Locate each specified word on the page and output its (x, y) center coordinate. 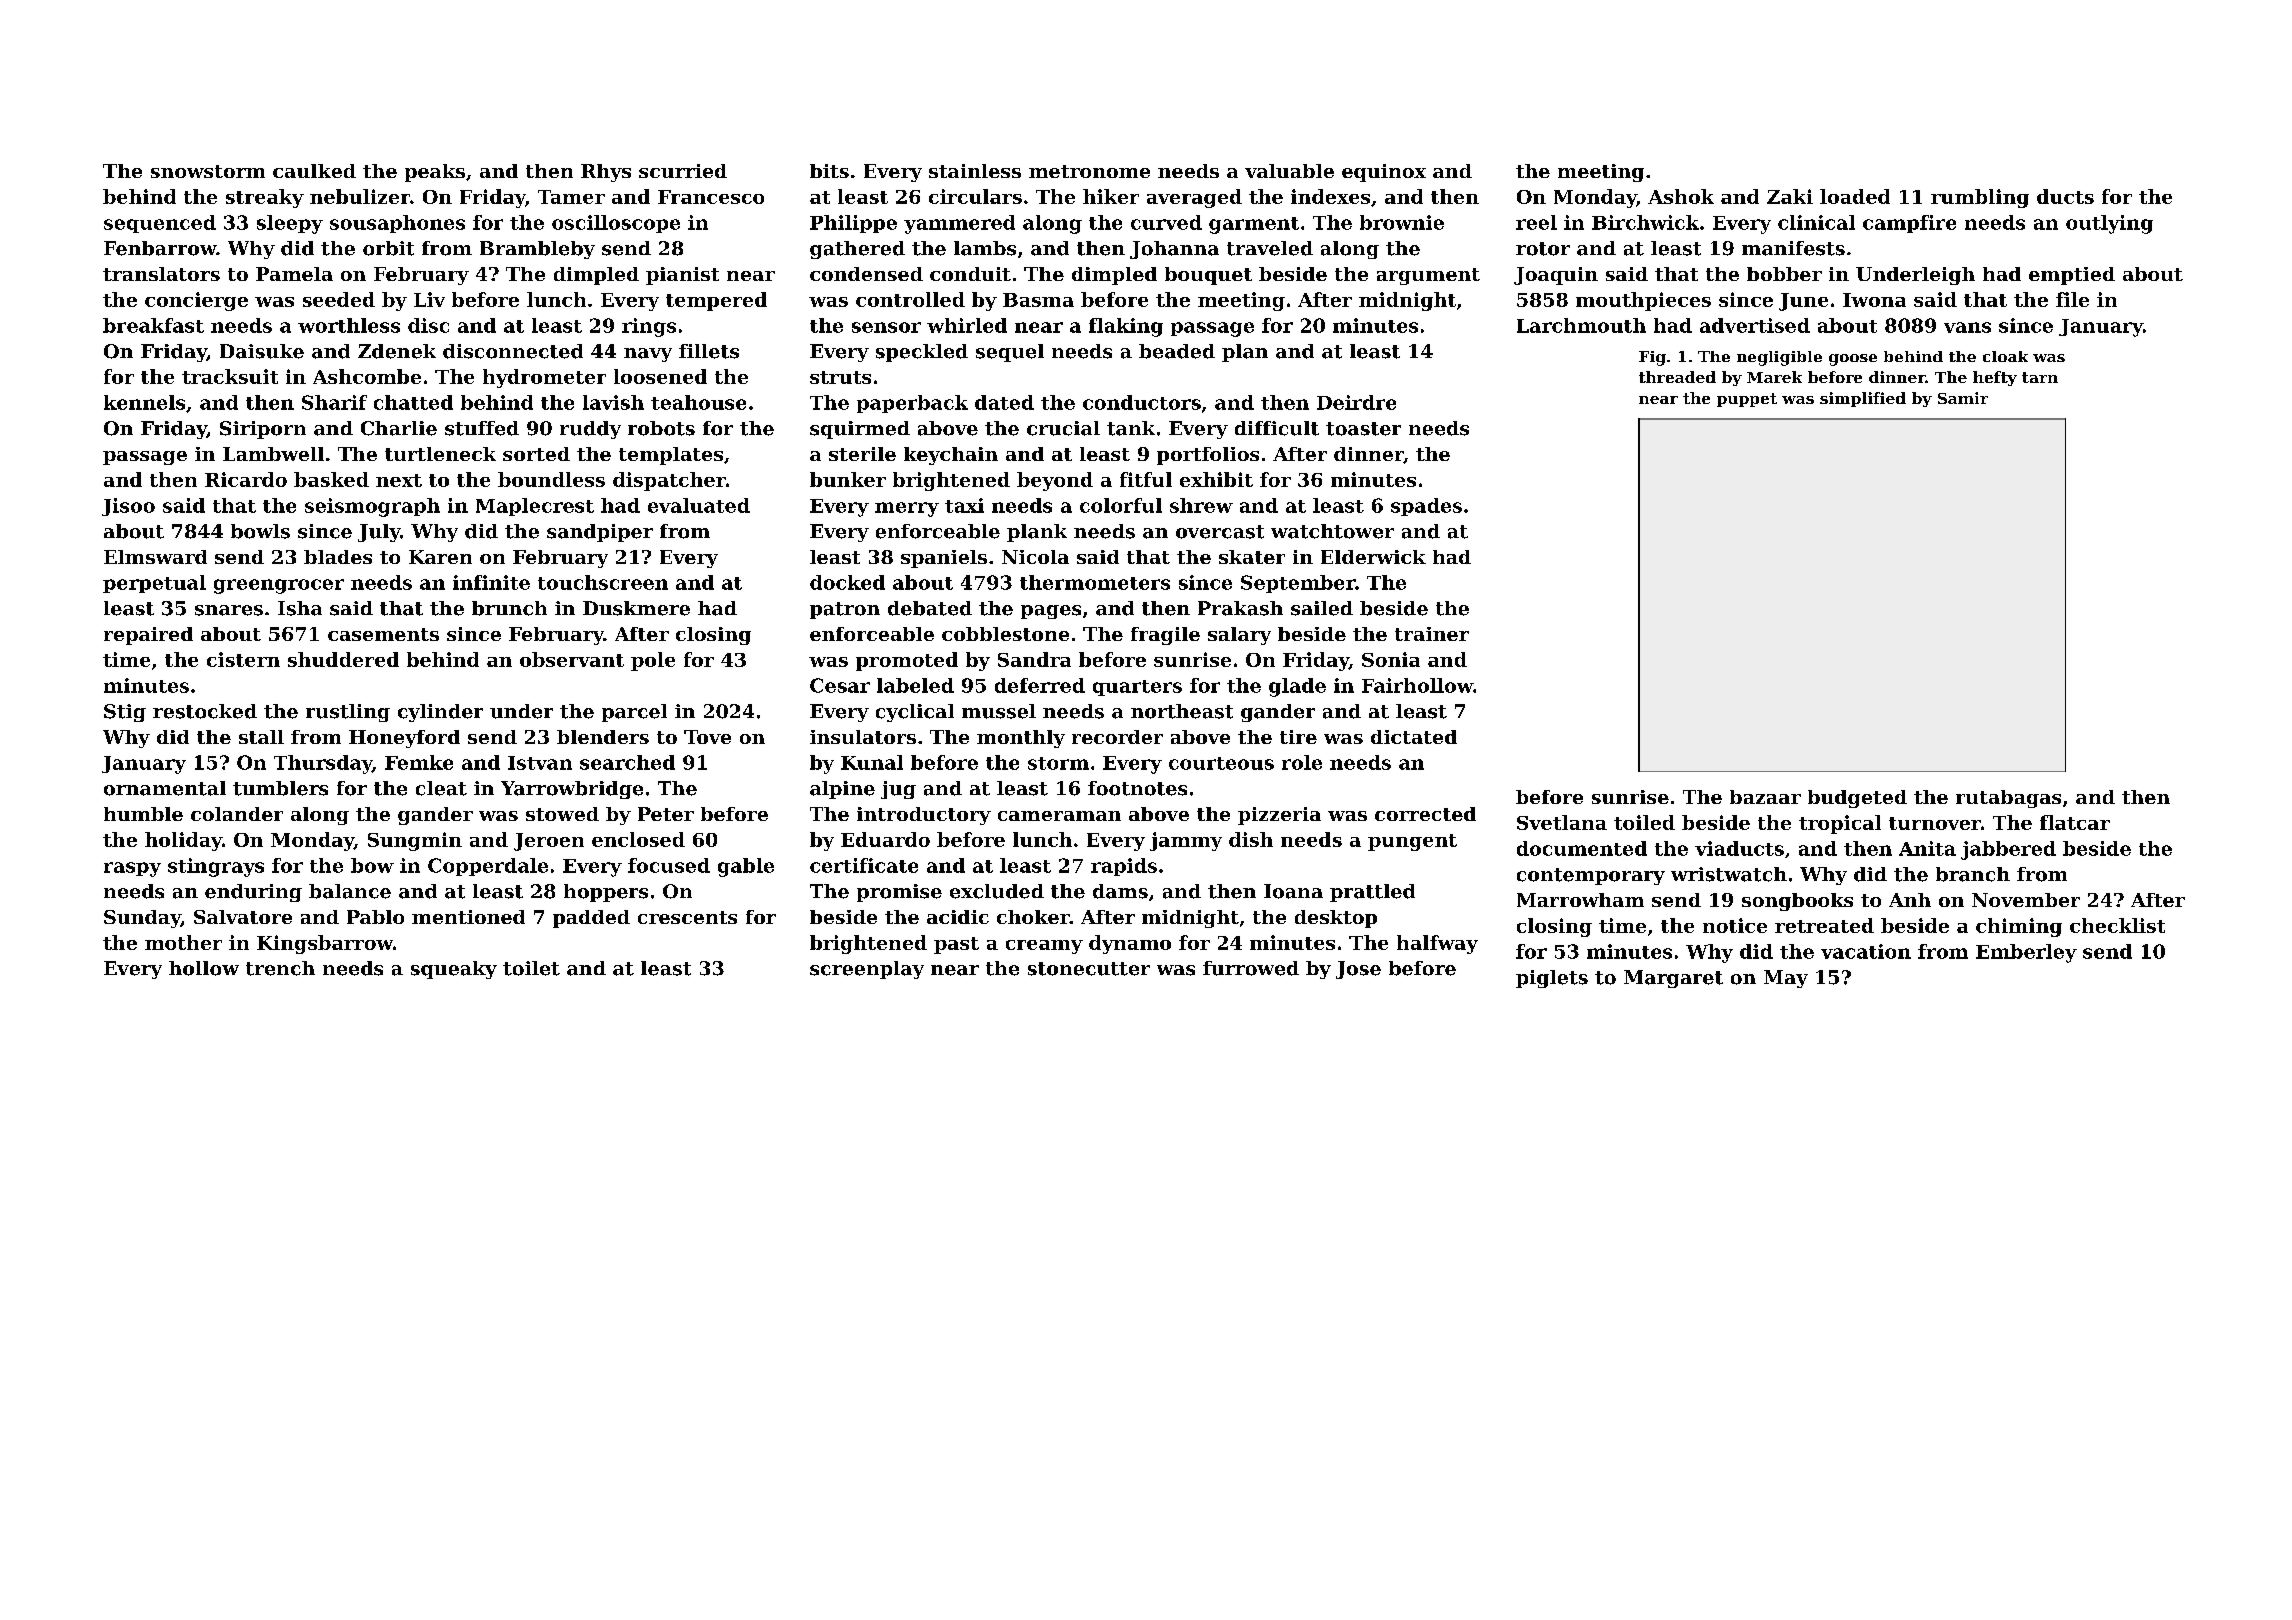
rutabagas (2008, 799)
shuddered (343, 659)
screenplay (867, 970)
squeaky (454, 970)
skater (1252, 557)
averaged (1194, 198)
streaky (265, 198)
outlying (2109, 224)
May (1786, 979)
